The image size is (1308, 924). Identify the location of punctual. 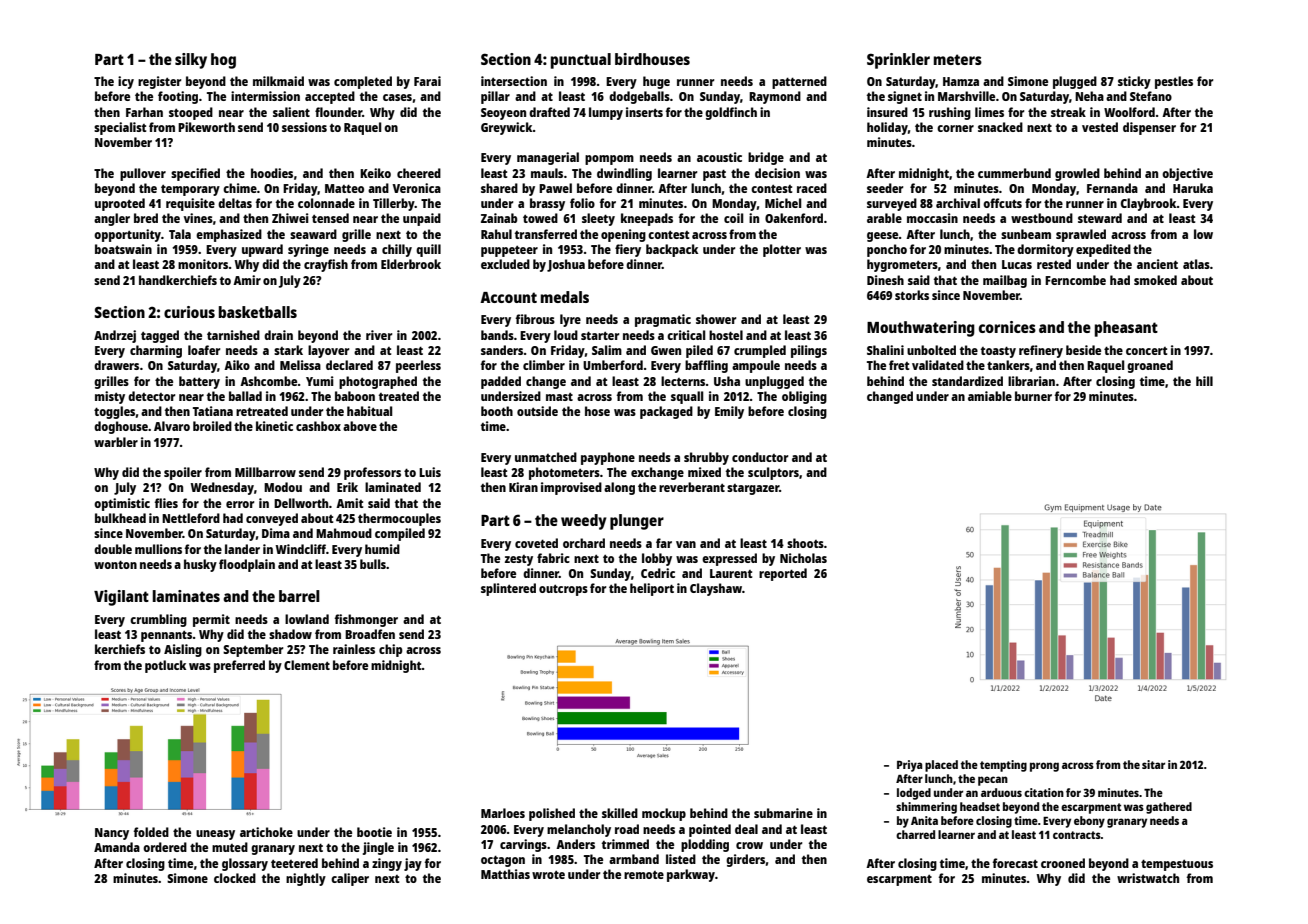
(581, 61).
